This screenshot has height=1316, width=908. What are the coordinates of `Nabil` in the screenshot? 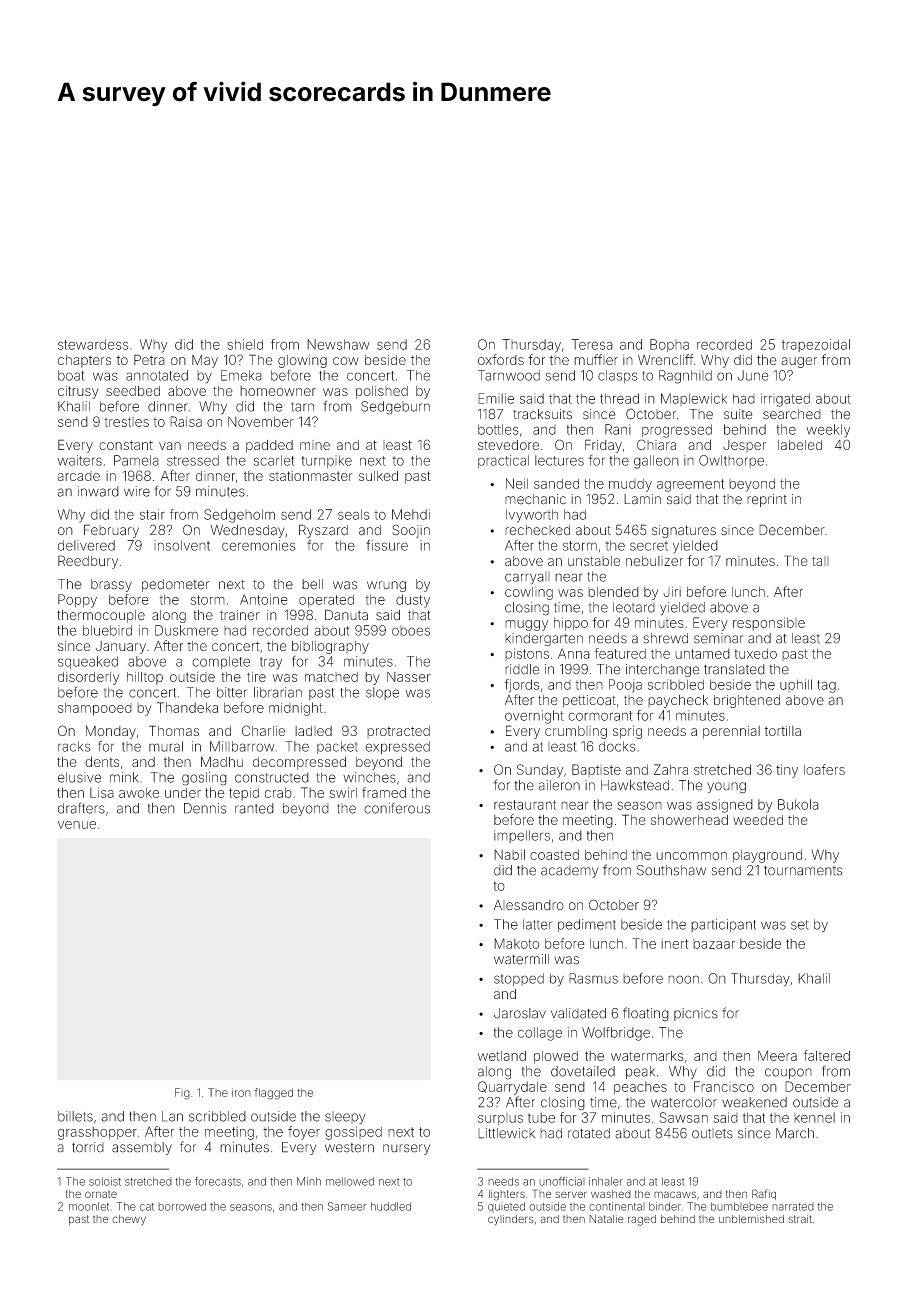 It's located at (509, 854).
